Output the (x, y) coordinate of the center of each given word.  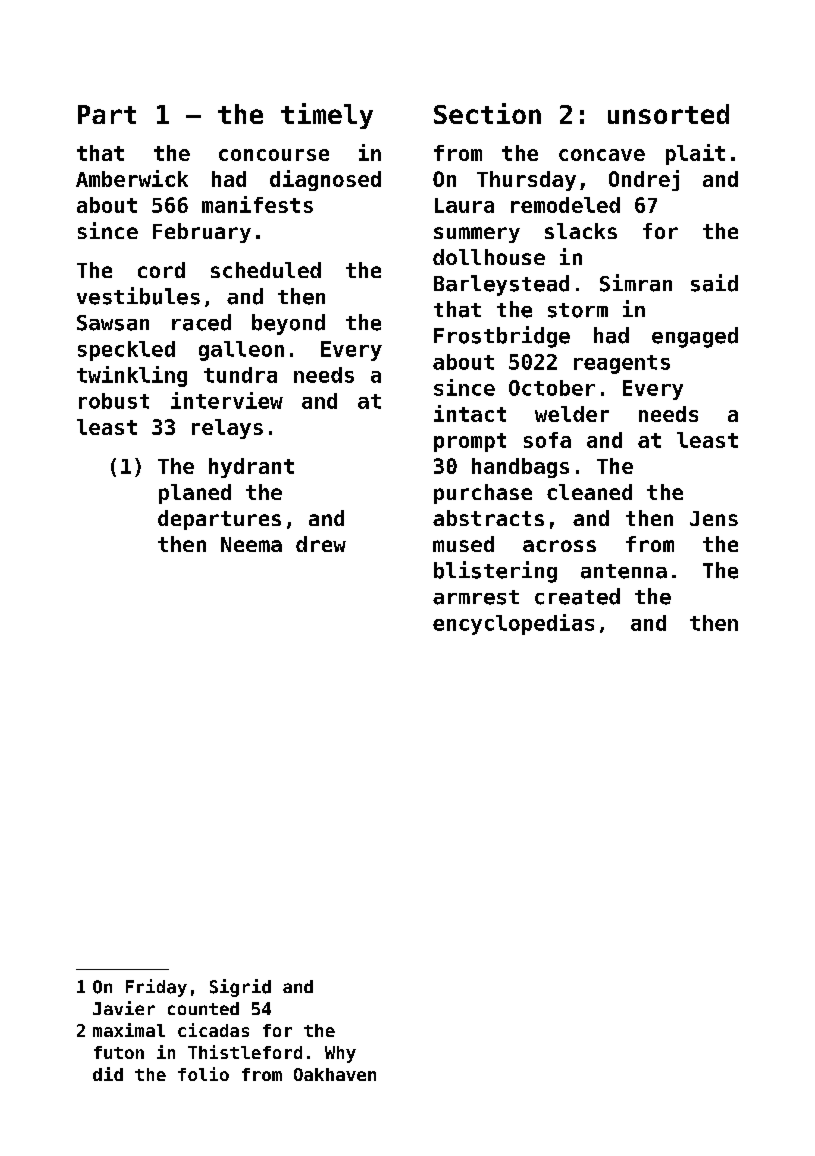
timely (327, 116)
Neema (251, 544)
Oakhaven (335, 1074)
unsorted (668, 114)
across (559, 546)
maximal (129, 1030)
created (577, 596)
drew (321, 544)
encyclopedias (513, 624)
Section (487, 113)
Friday (156, 988)
